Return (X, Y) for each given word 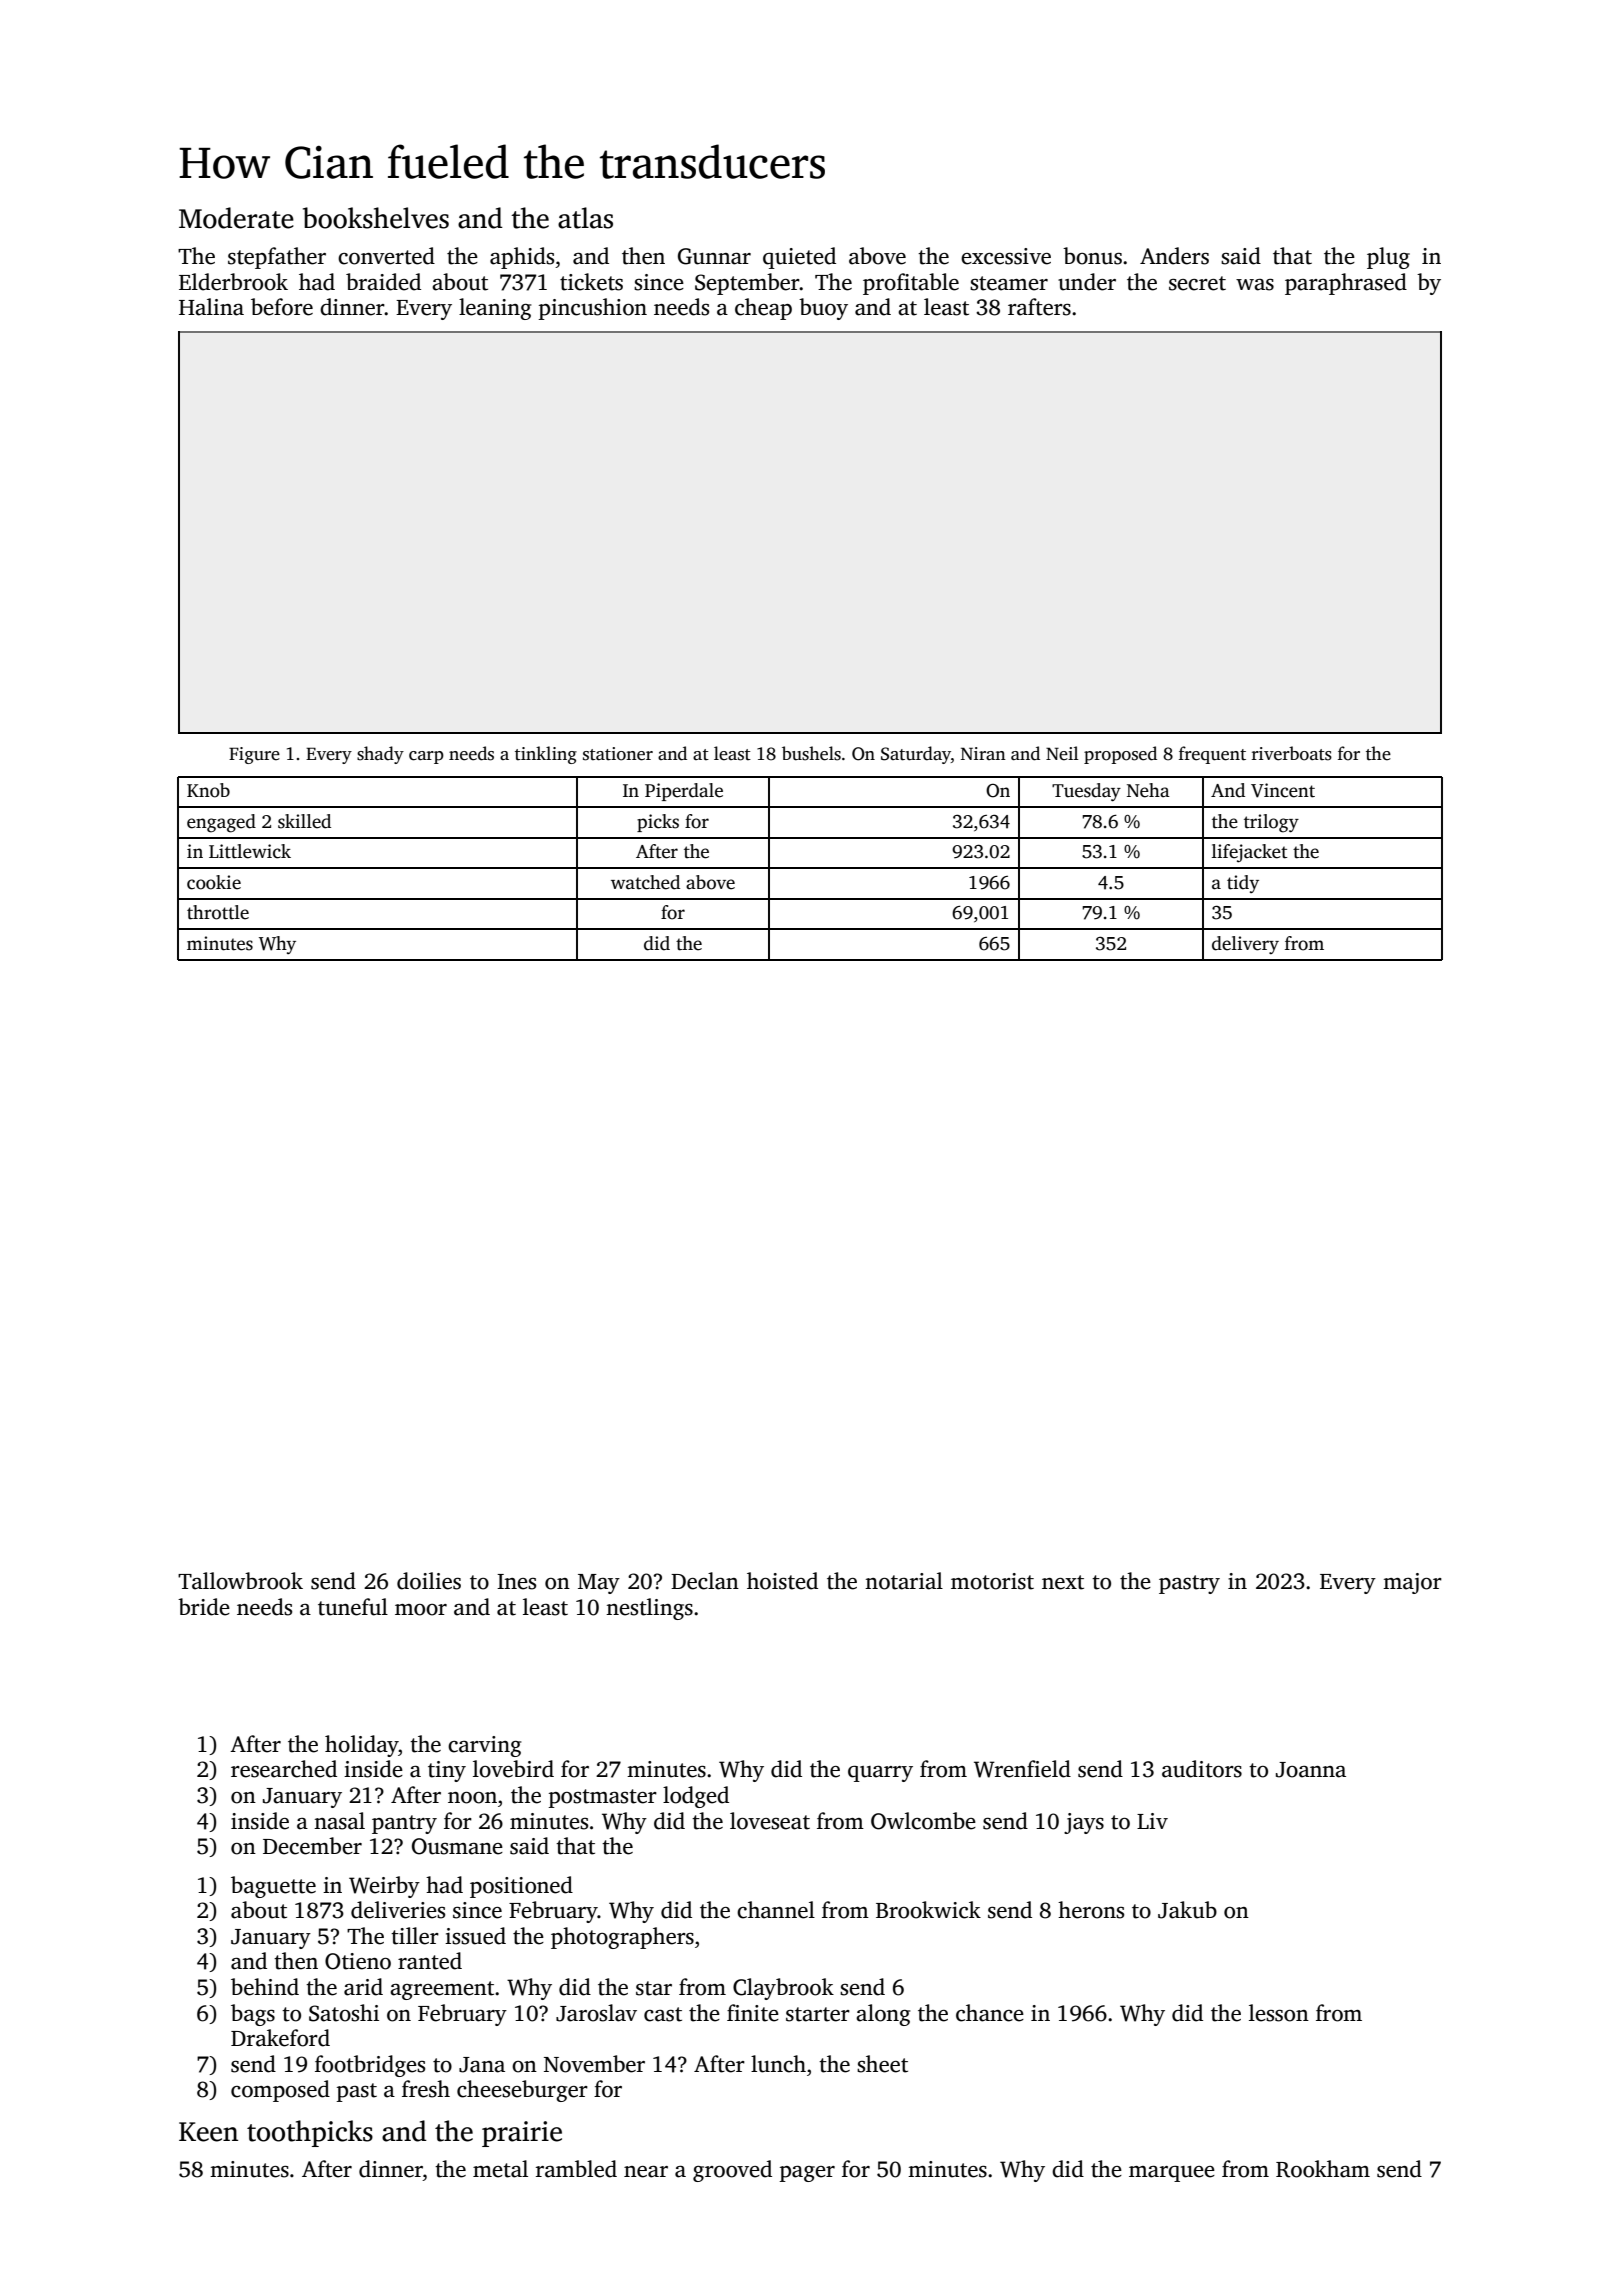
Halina (211, 307)
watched (645, 882)
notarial (904, 1581)
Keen (208, 2132)
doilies (429, 1581)
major (1412, 1583)
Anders (1174, 256)
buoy (823, 309)
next (1063, 1582)
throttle (218, 912)
